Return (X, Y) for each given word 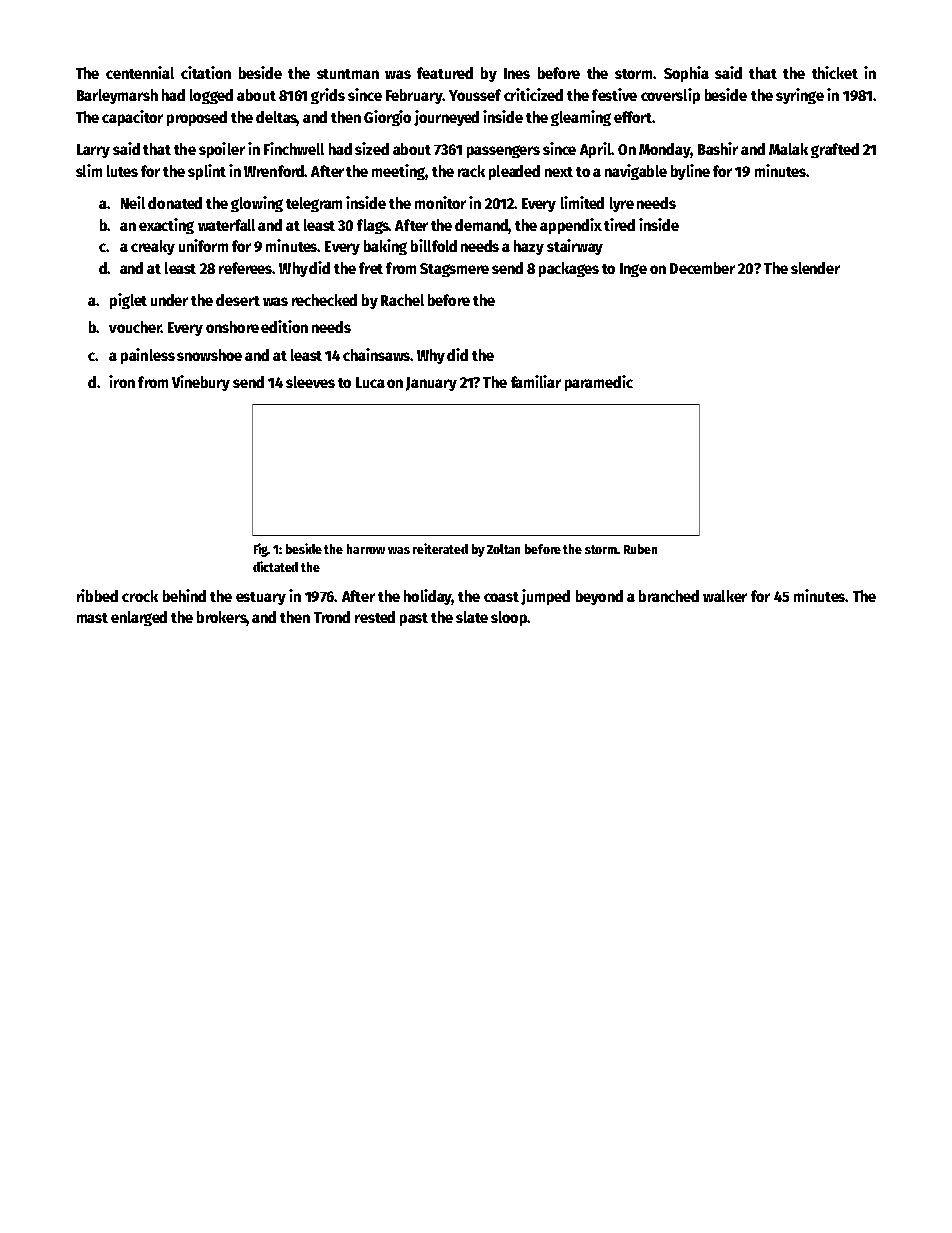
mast (92, 618)
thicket (835, 72)
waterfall (226, 225)
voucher (135, 327)
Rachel (402, 300)
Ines (517, 73)
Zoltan (503, 549)
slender (815, 268)
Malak (788, 149)
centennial (140, 72)
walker (725, 596)
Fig (261, 550)
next (559, 172)
